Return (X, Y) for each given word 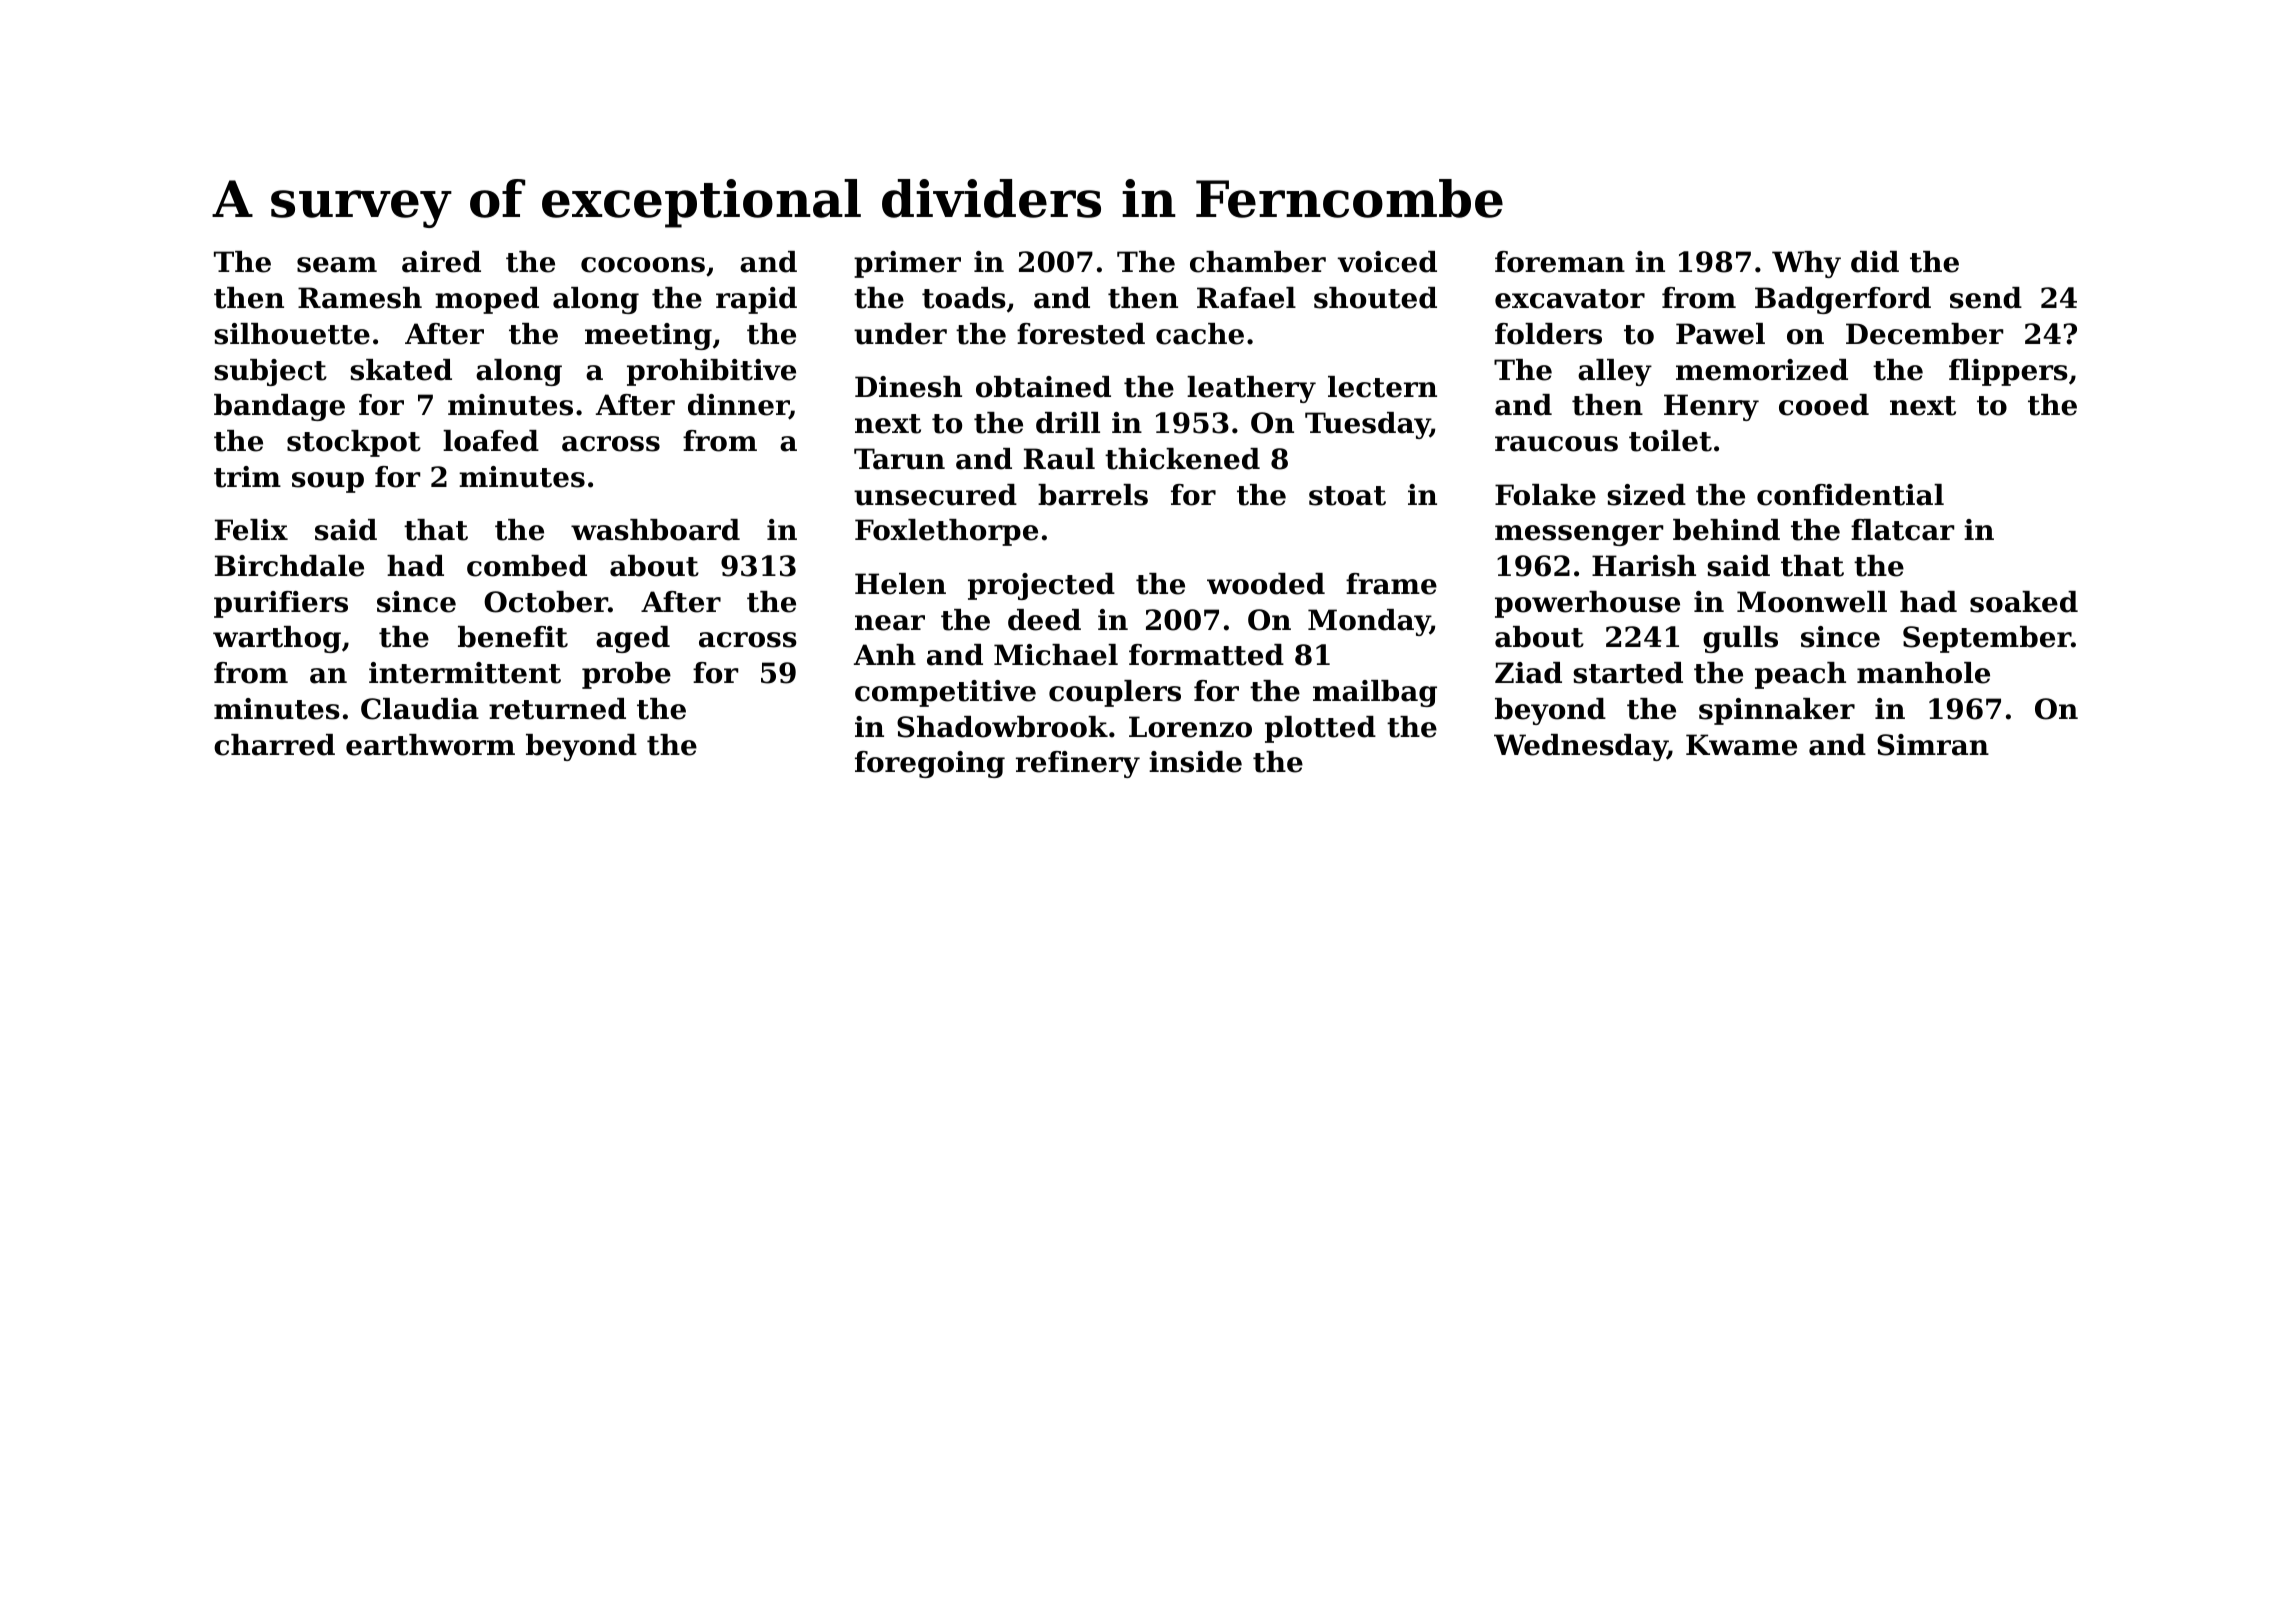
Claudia (420, 709)
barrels (1093, 495)
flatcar (1903, 530)
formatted (1206, 655)
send (1986, 298)
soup (328, 482)
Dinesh (908, 387)
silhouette (292, 334)
